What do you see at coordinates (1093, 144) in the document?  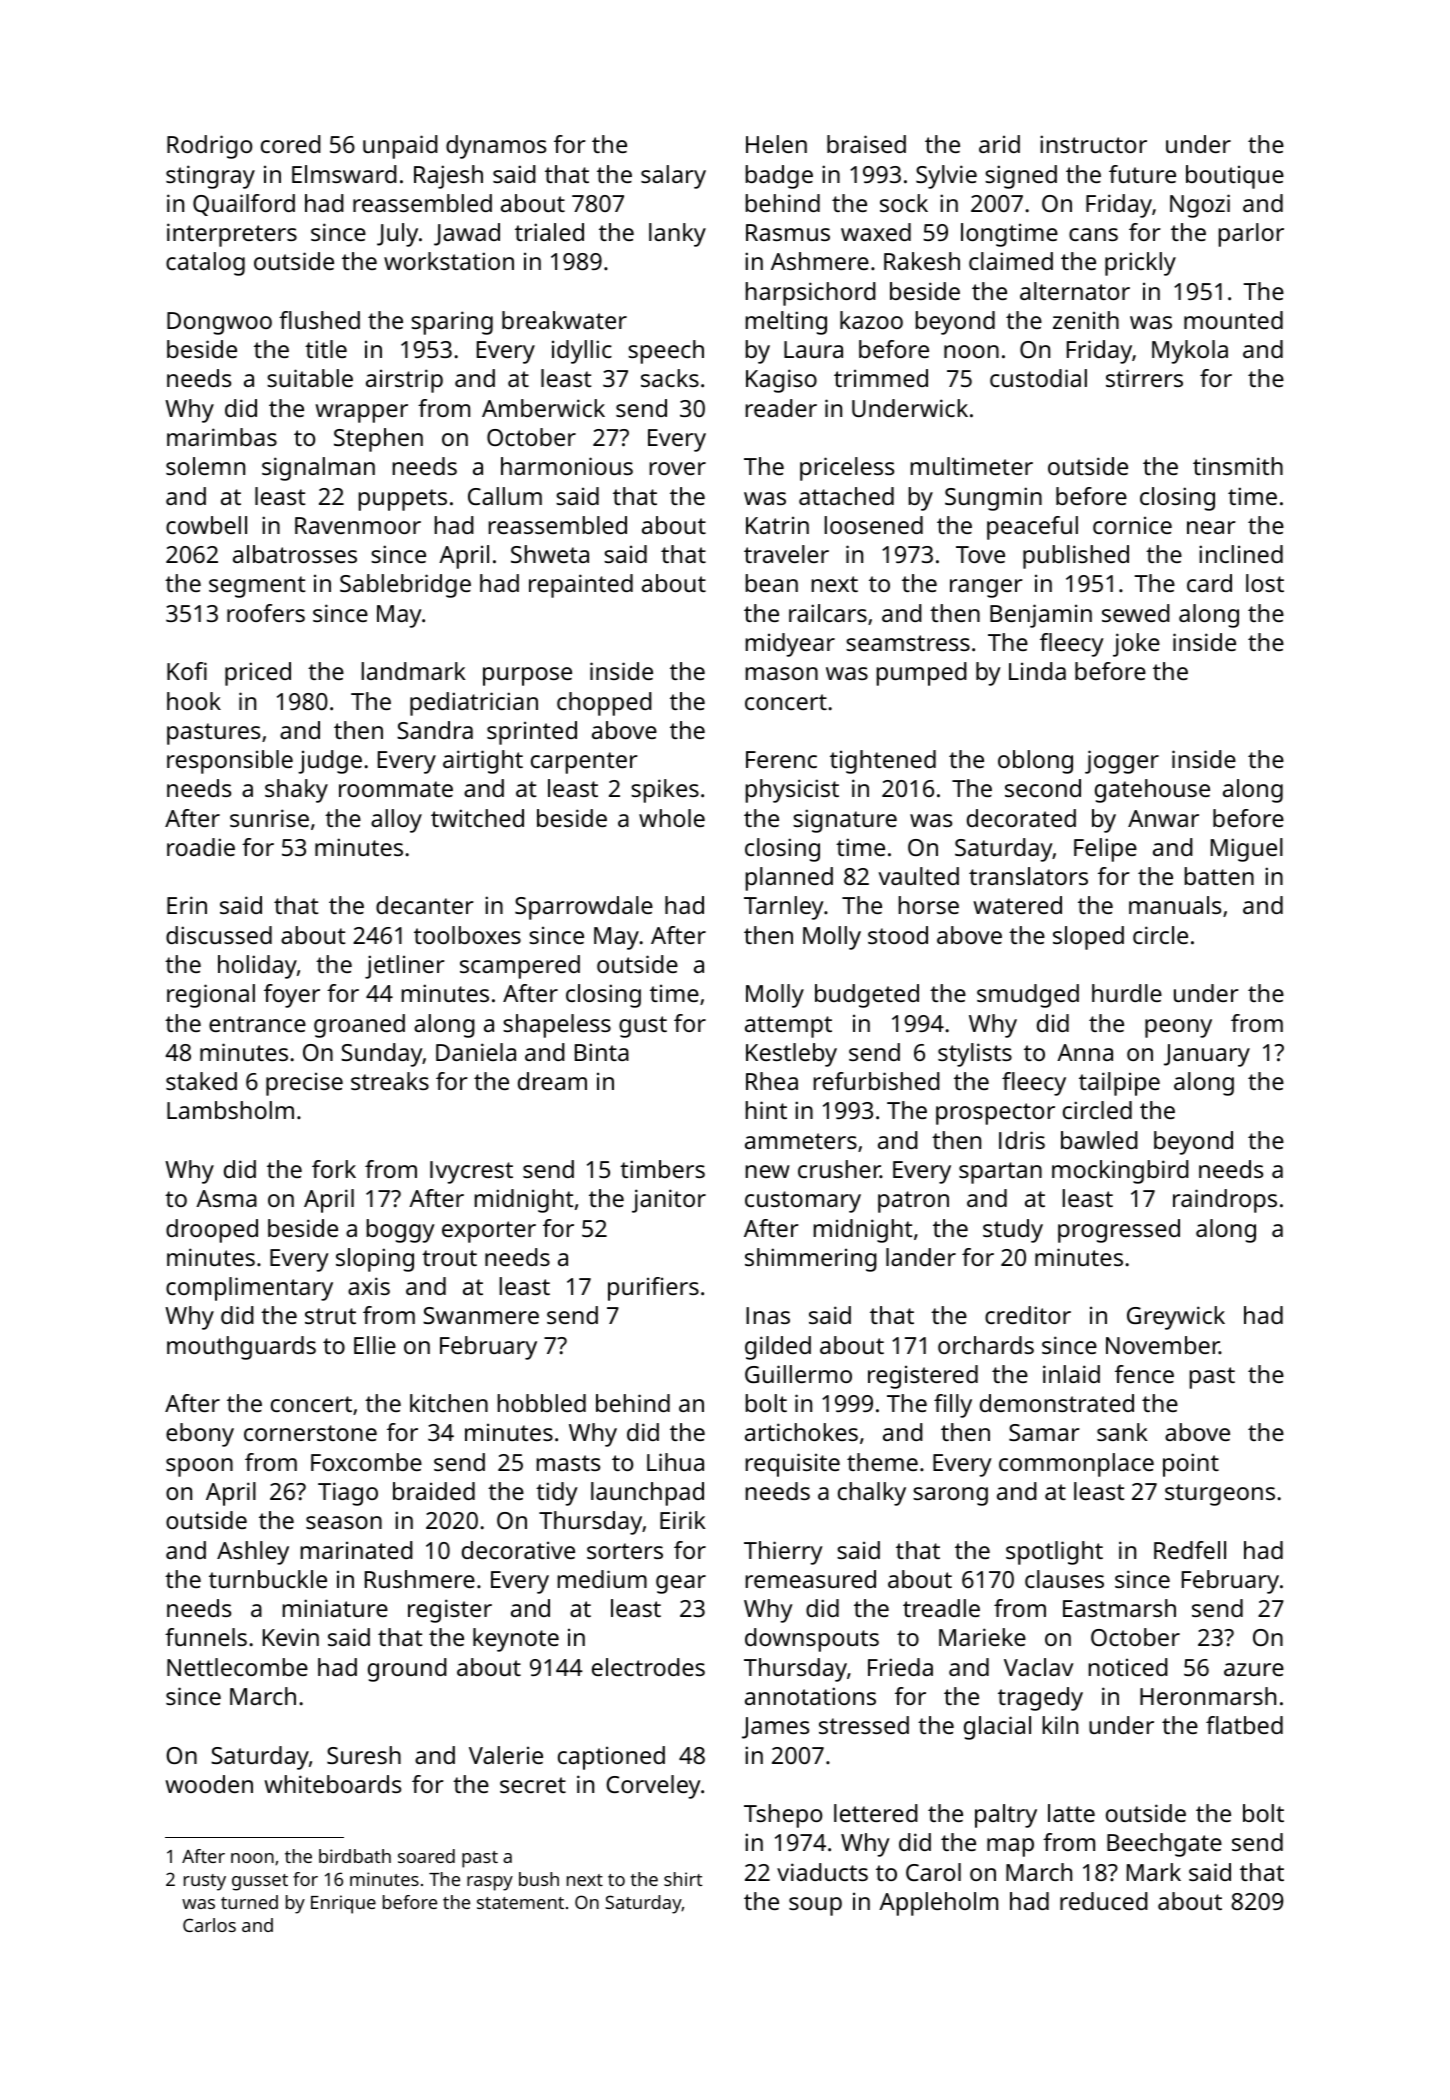 I see `instructor` at bounding box center [1093, 144].
